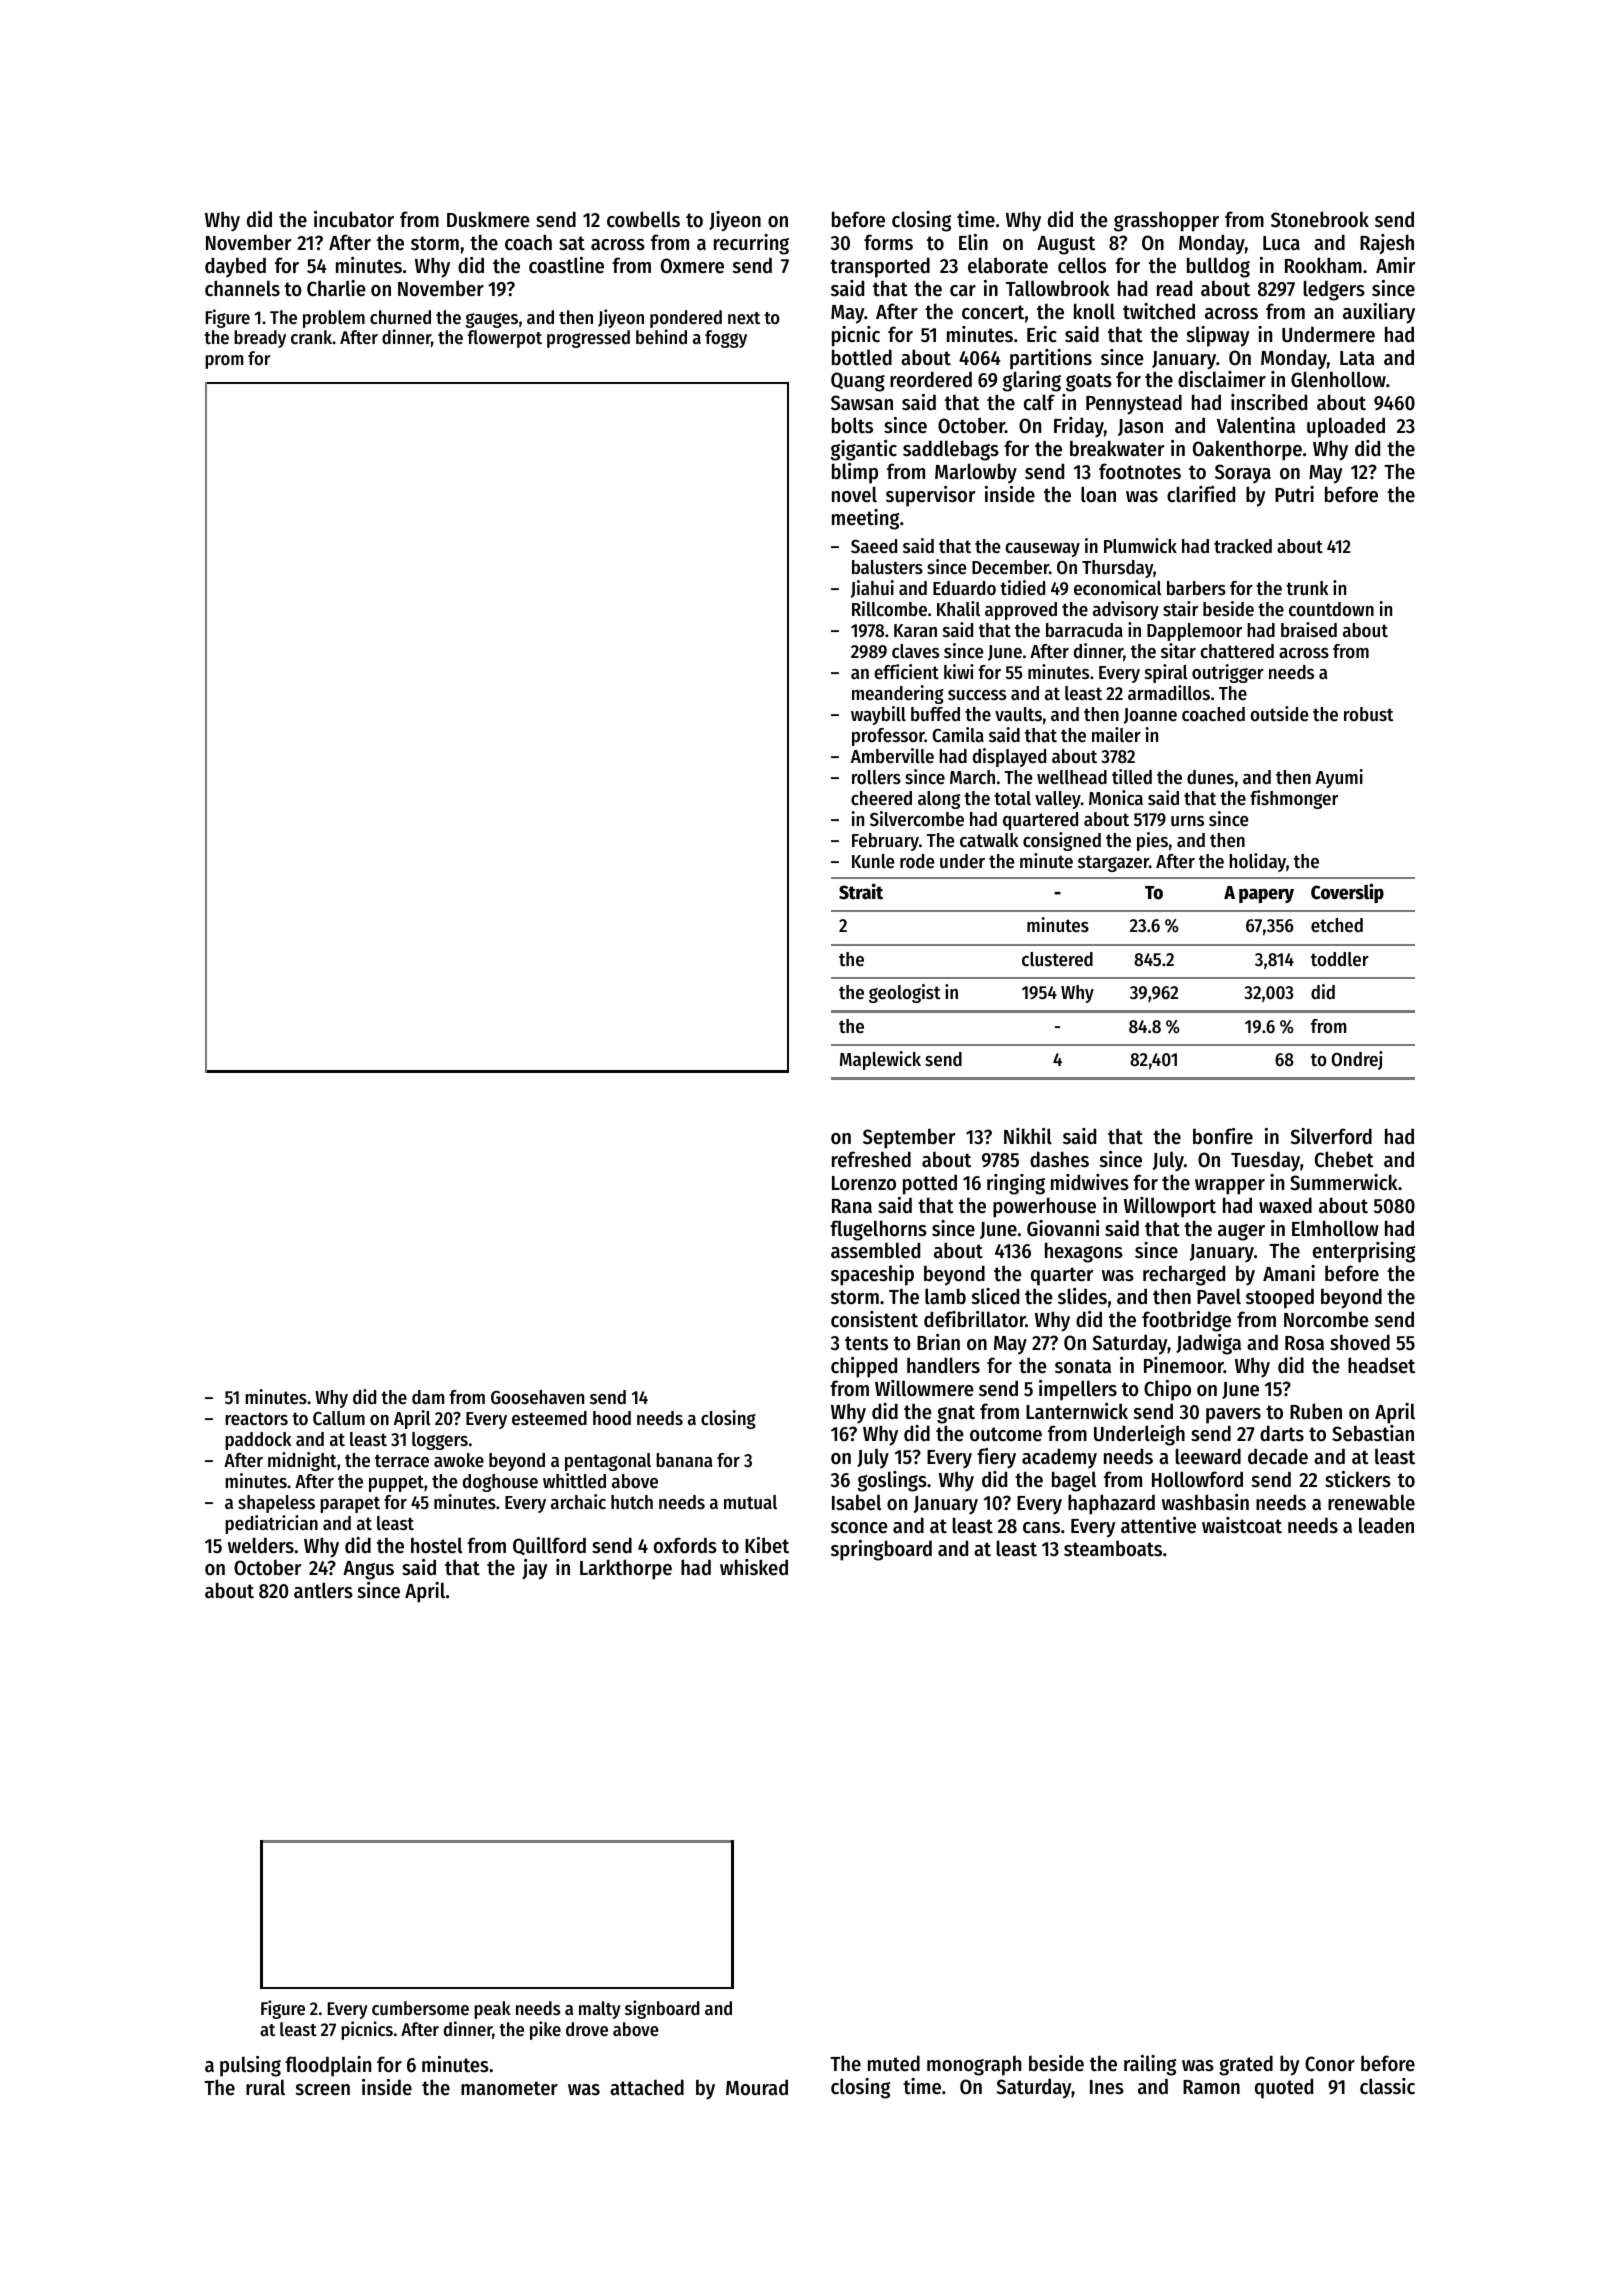  What do you see at coordinates (888, 242) in the image?
I see `forms` at bounding box center [888, 242].
